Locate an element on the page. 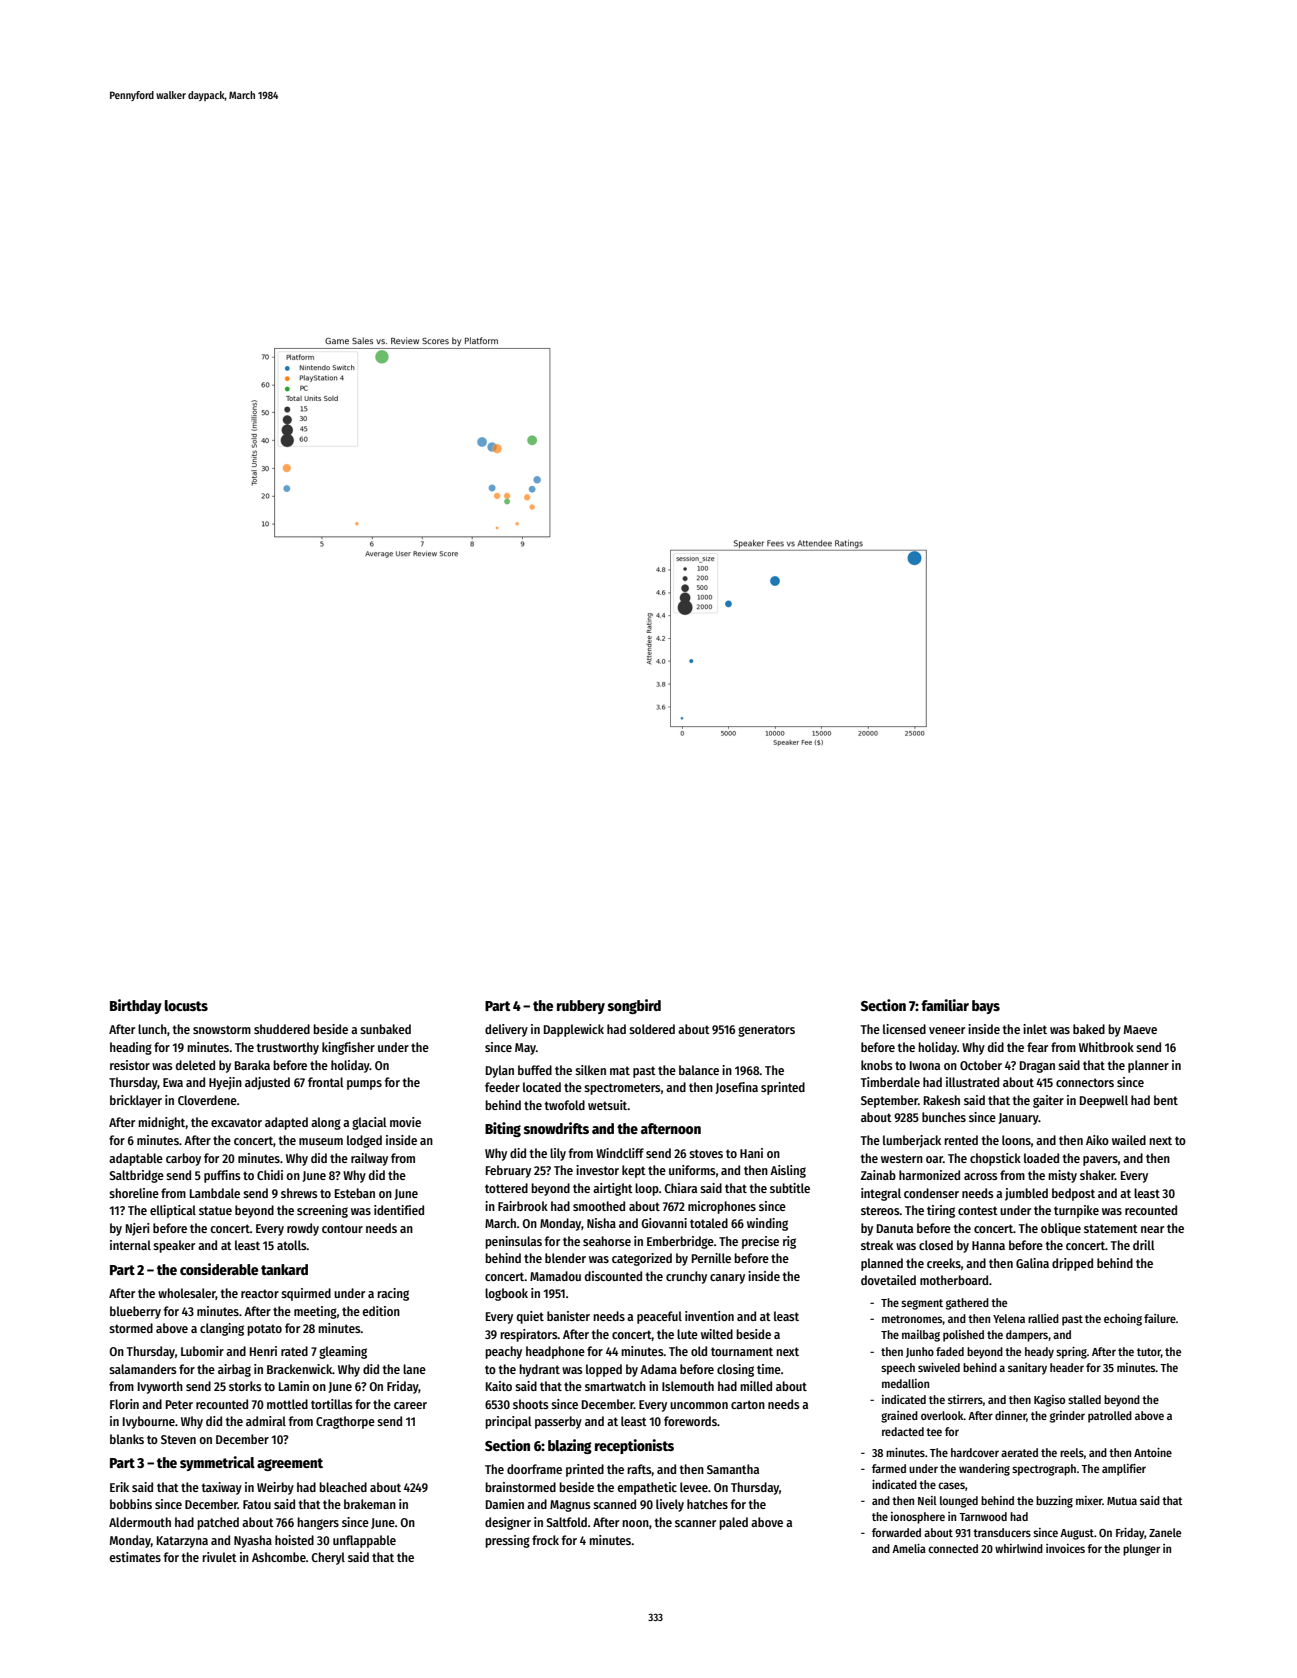 The width and height of the page is (1297, 1678). inlet is located at coordinates (1035, 1029).
